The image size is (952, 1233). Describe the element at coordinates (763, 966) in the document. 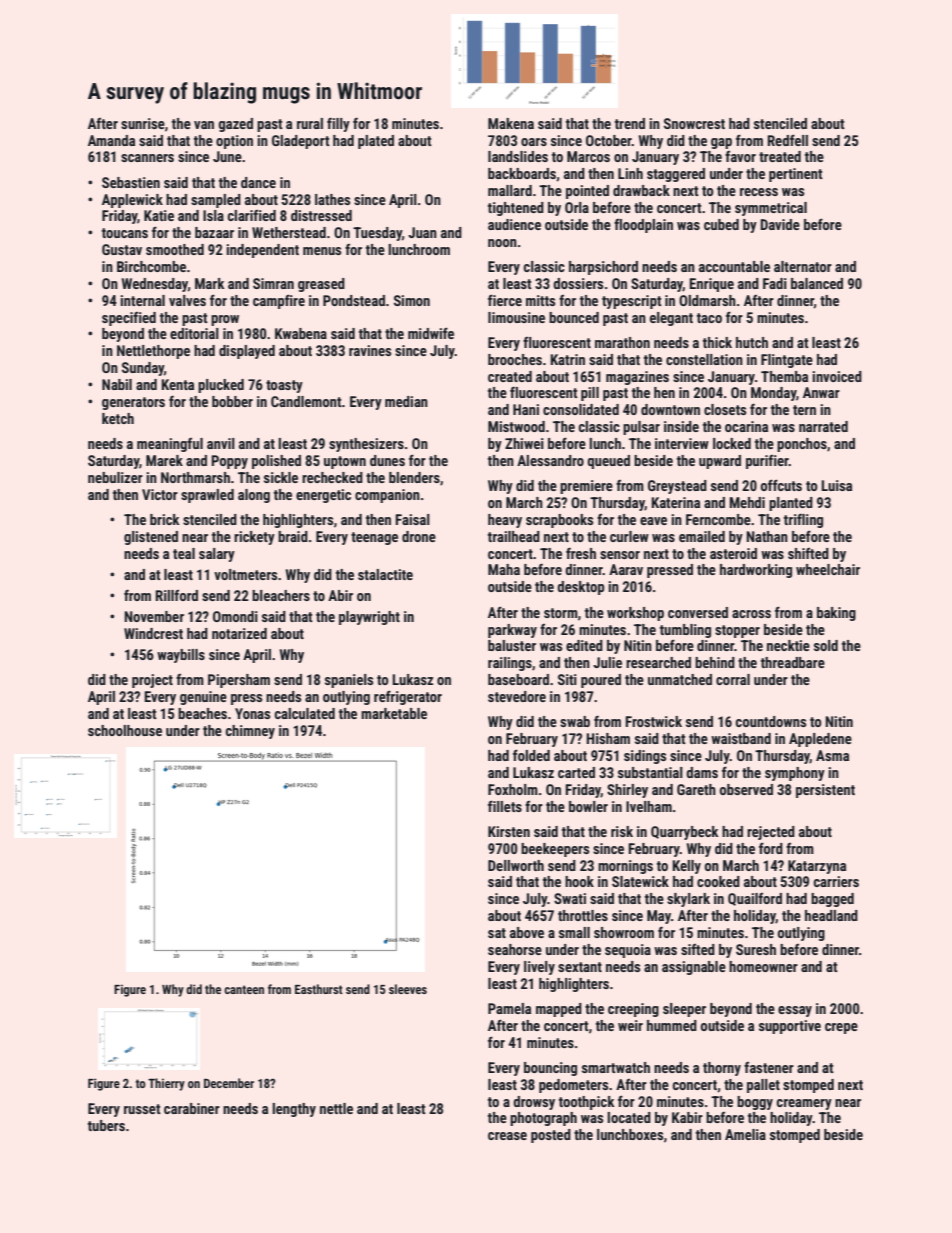

I see `homeowner` at that location.
